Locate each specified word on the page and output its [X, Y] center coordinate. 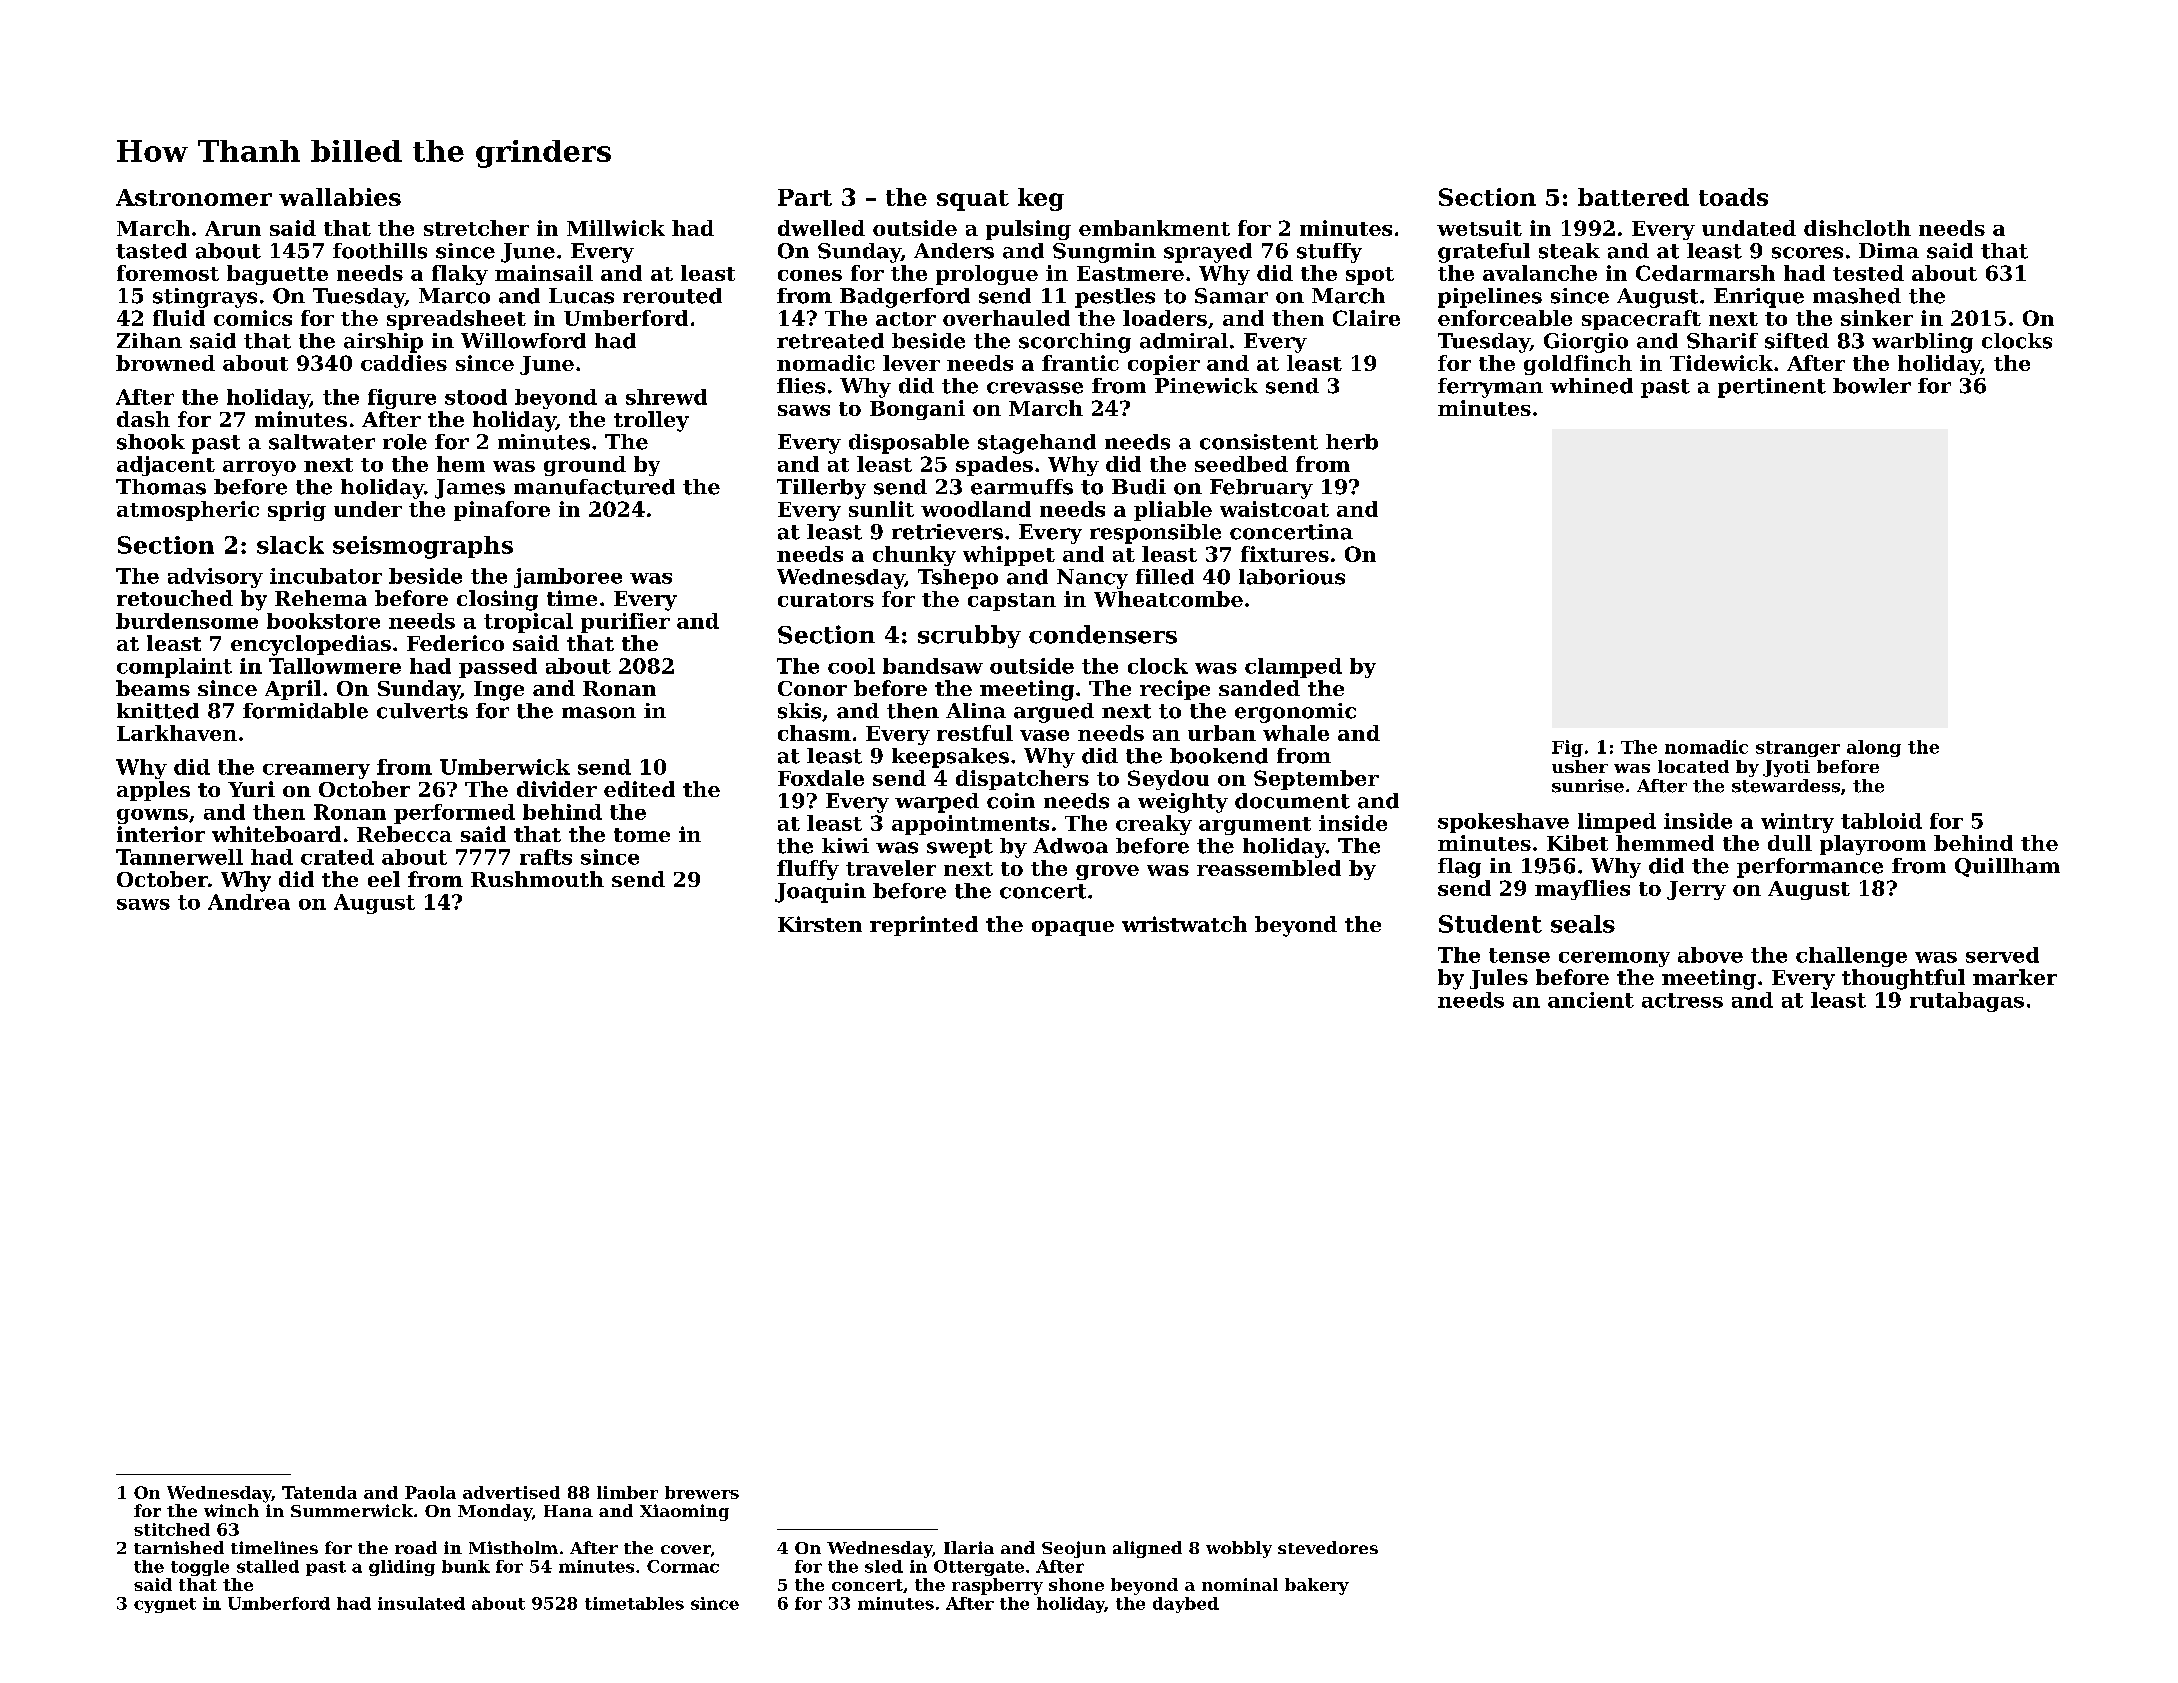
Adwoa [1070, 846]
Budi [1139, 487]
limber [627, 1492]
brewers [702, 1492]
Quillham [2007, 867]
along [1874, 748]
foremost [168, 273]
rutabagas [1967, 1002]
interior [161, 834]
